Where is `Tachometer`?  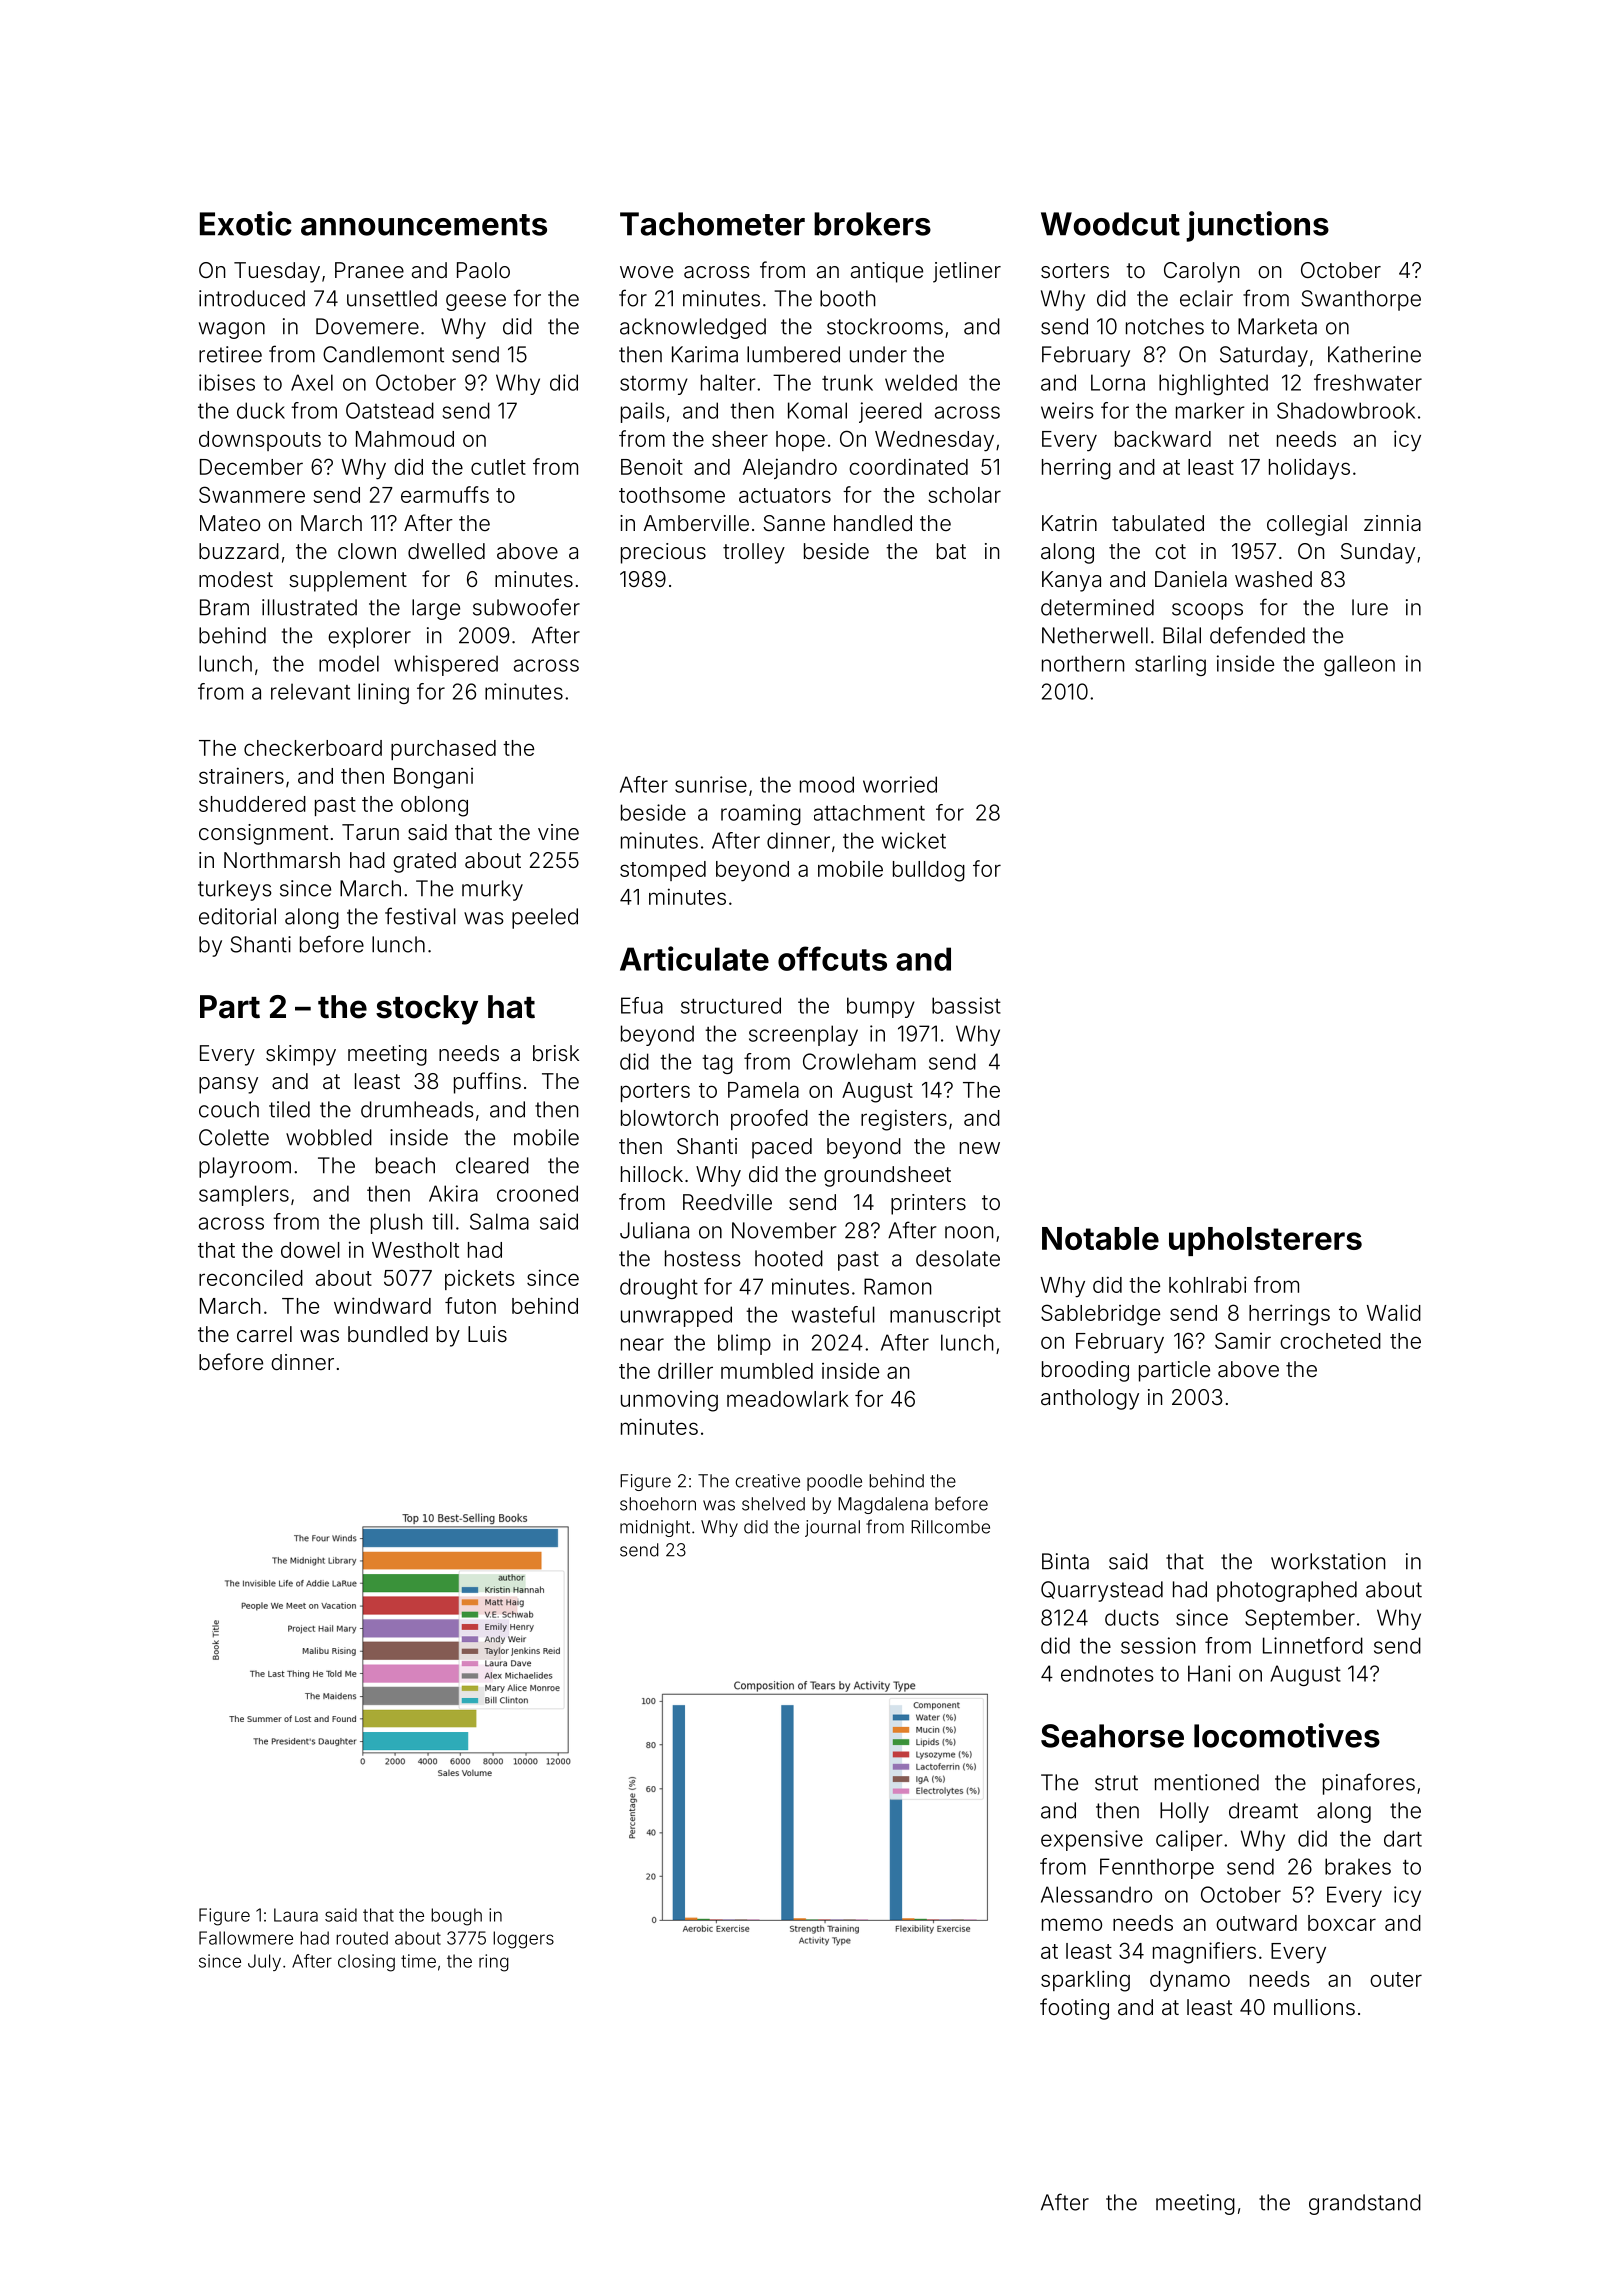
Tachometer is located at coordinates (712, 224).
